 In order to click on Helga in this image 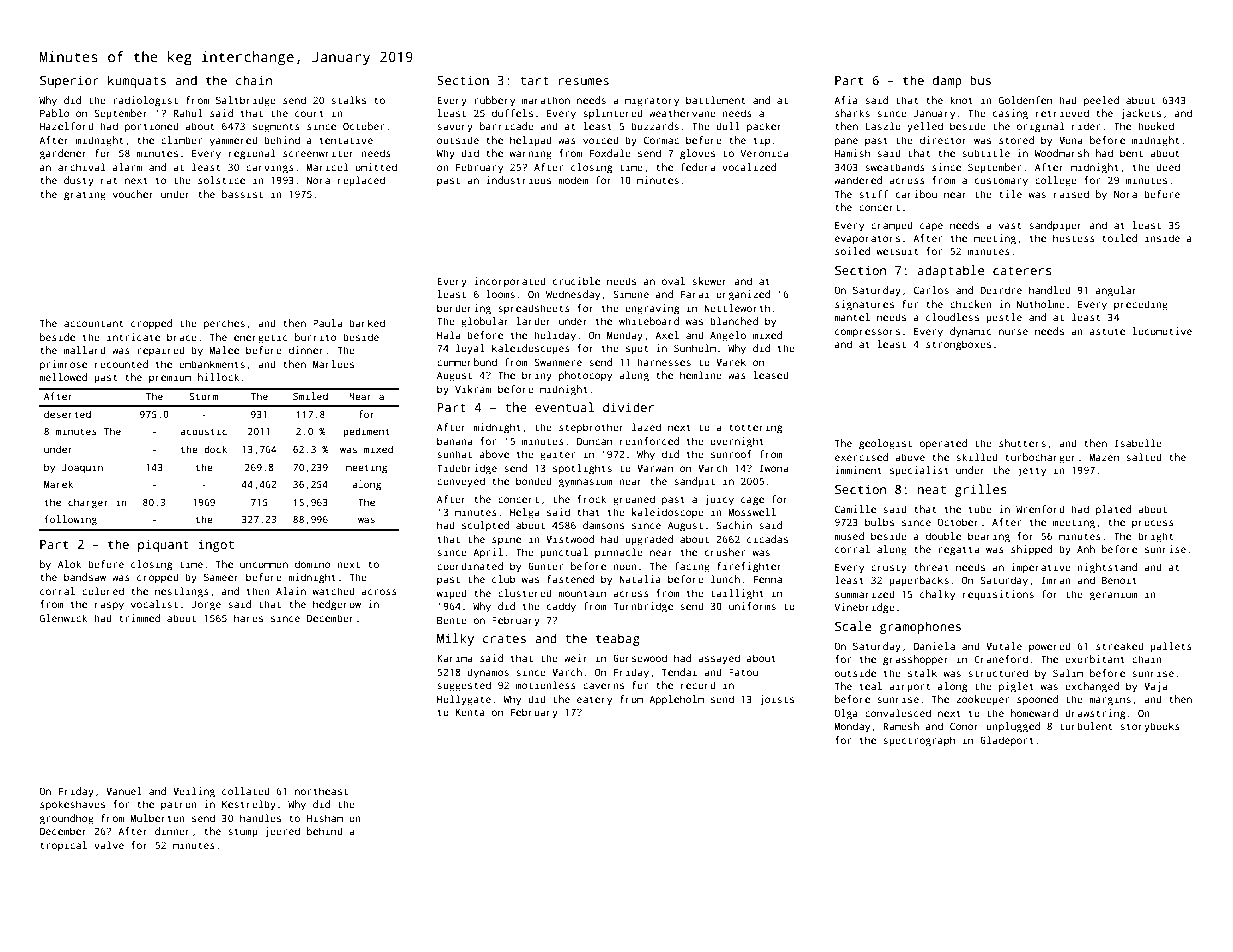, I will do `click(524, 513)`.
